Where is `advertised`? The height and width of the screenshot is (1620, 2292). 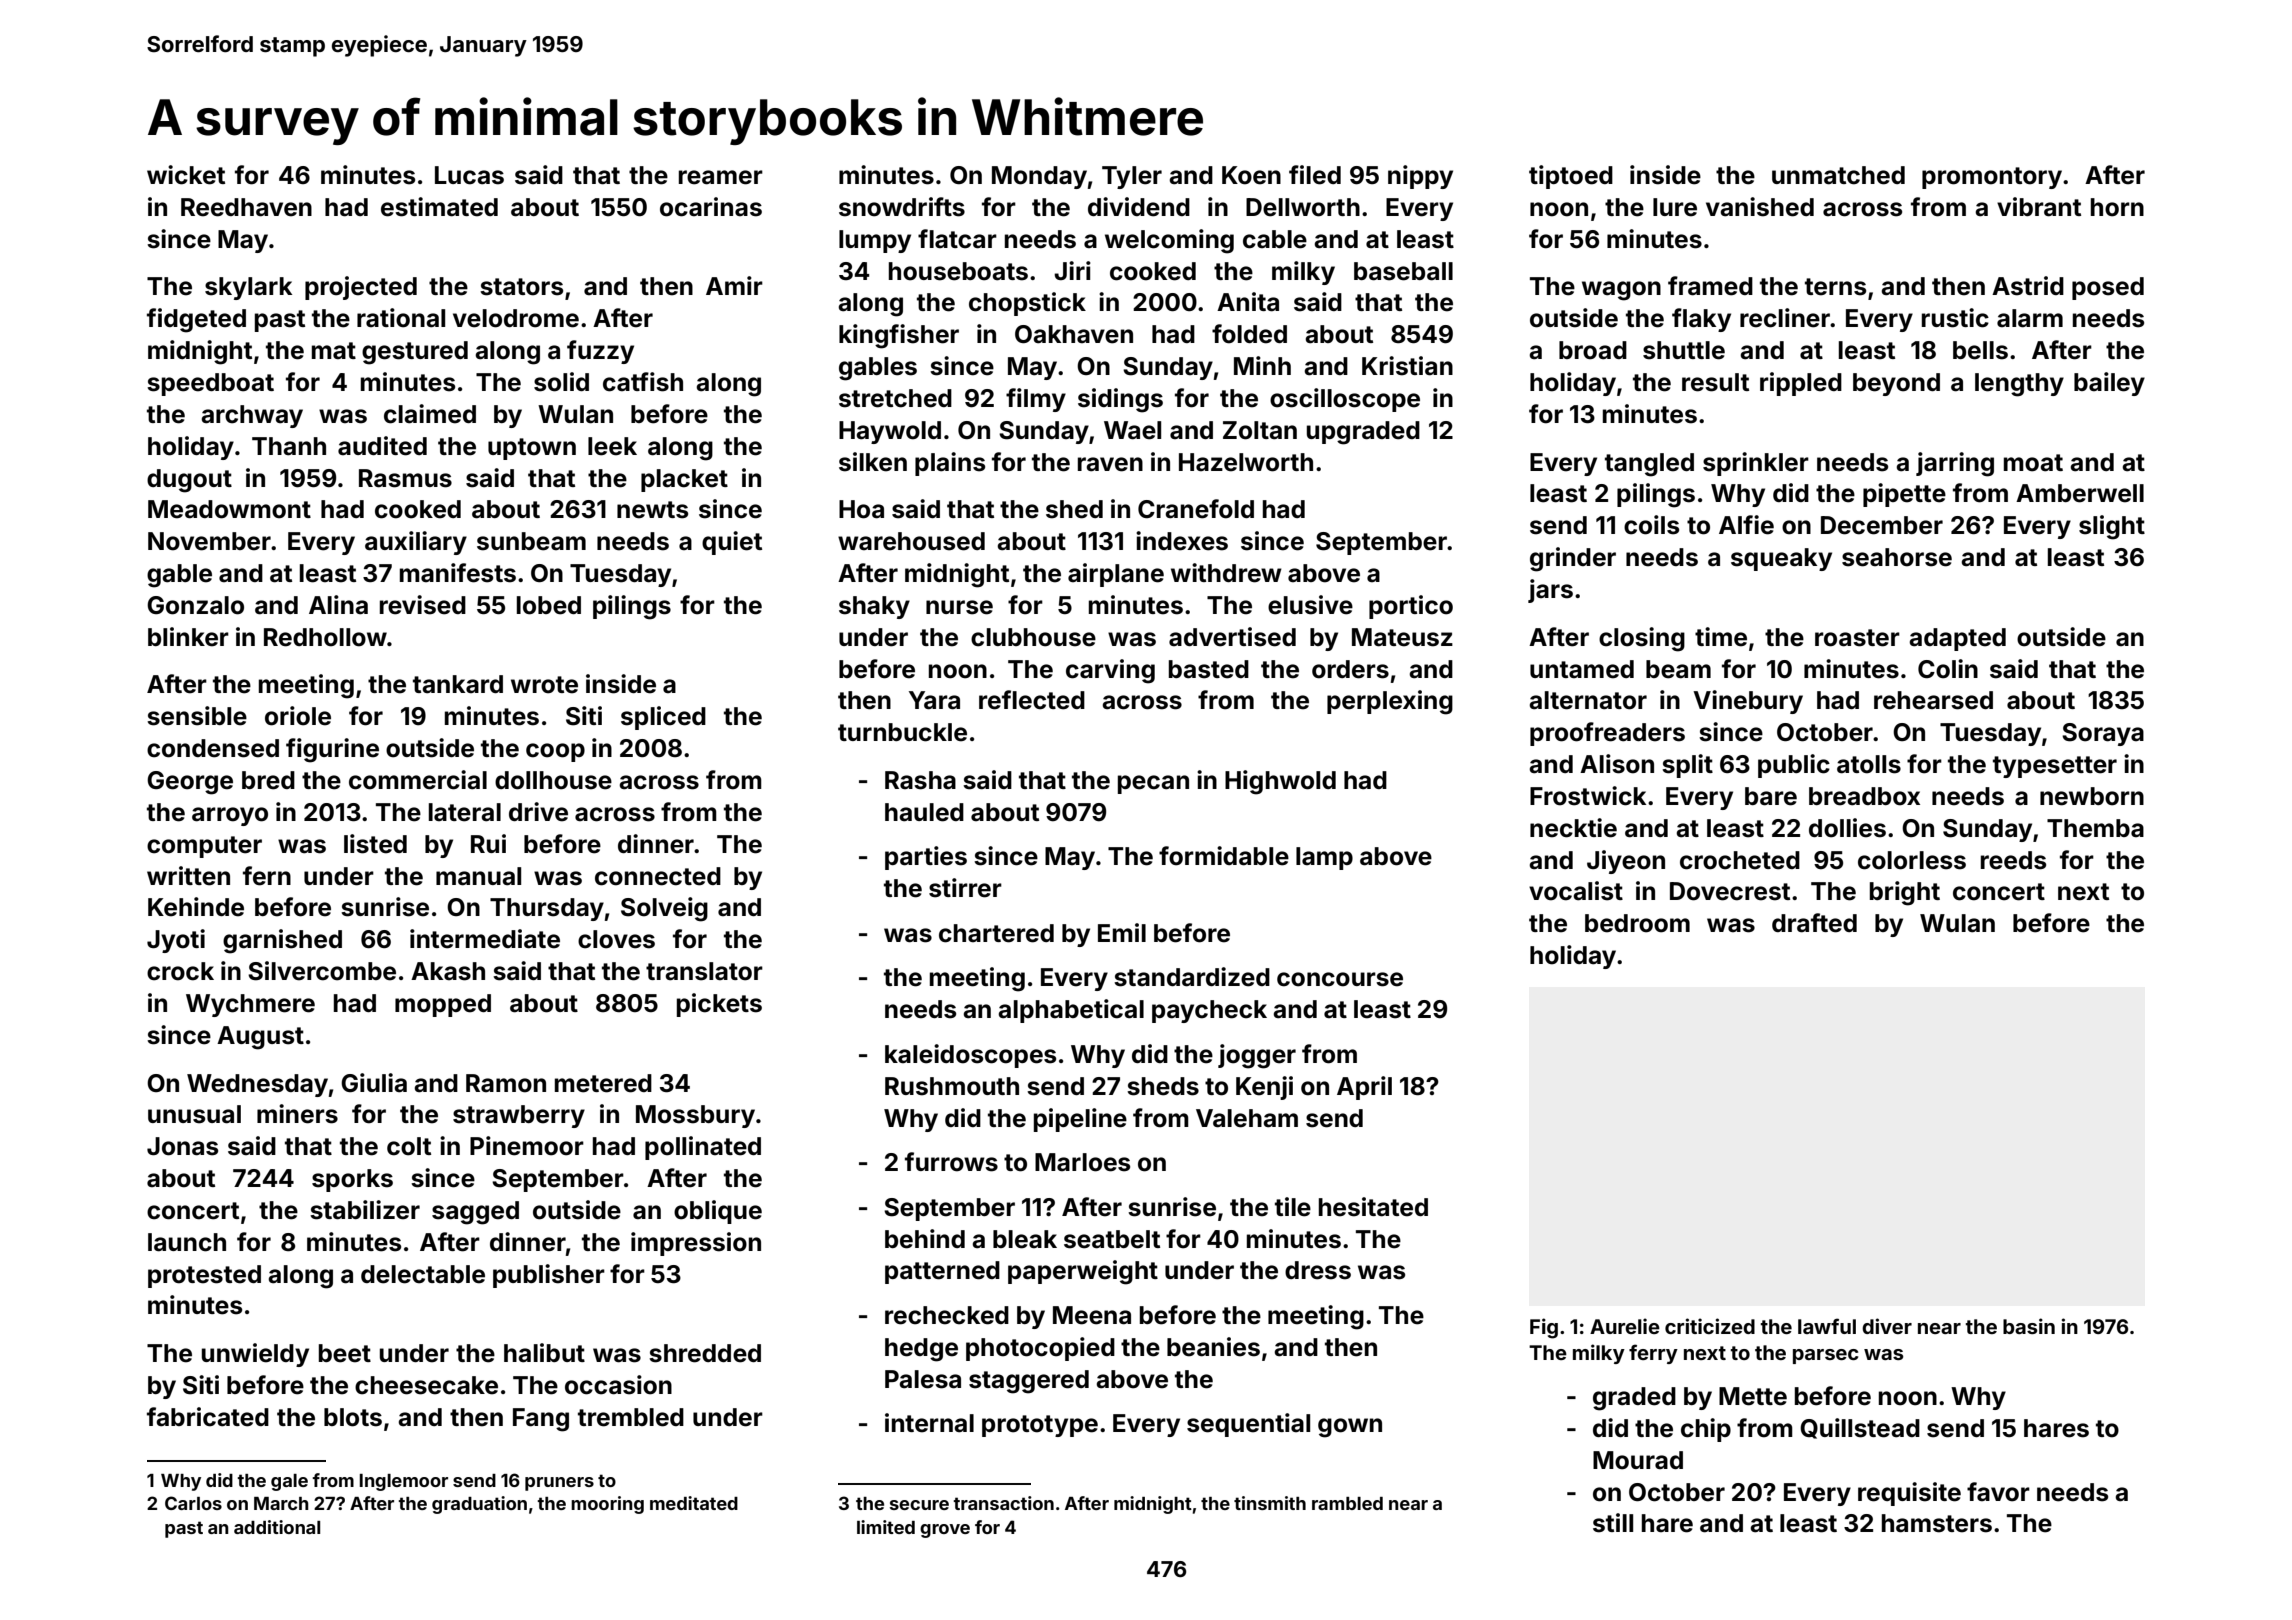
advertised is located at coordinates (1232, 637).
